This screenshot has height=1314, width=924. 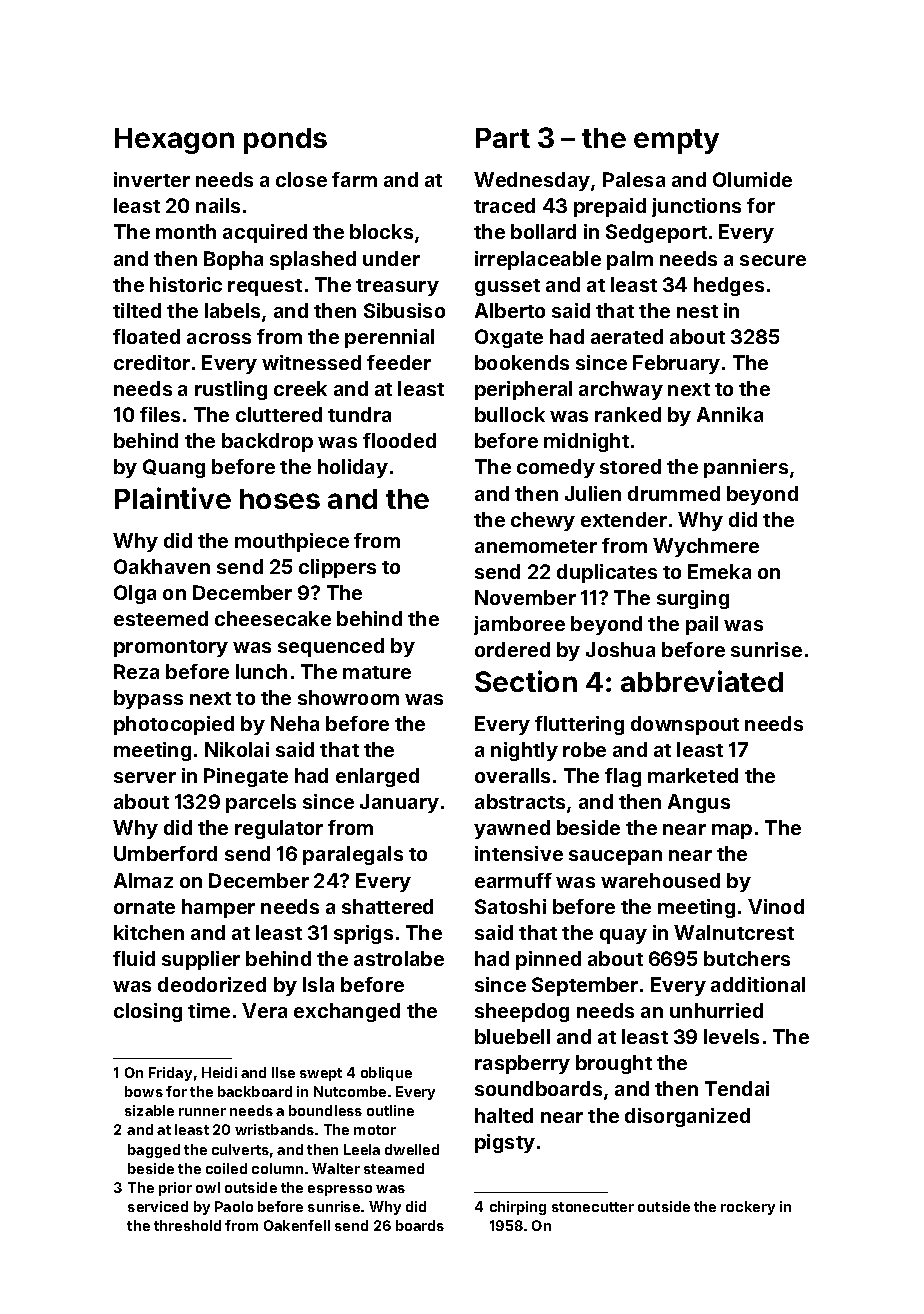 I want to click on downspout, so click(x=685, y=725).
